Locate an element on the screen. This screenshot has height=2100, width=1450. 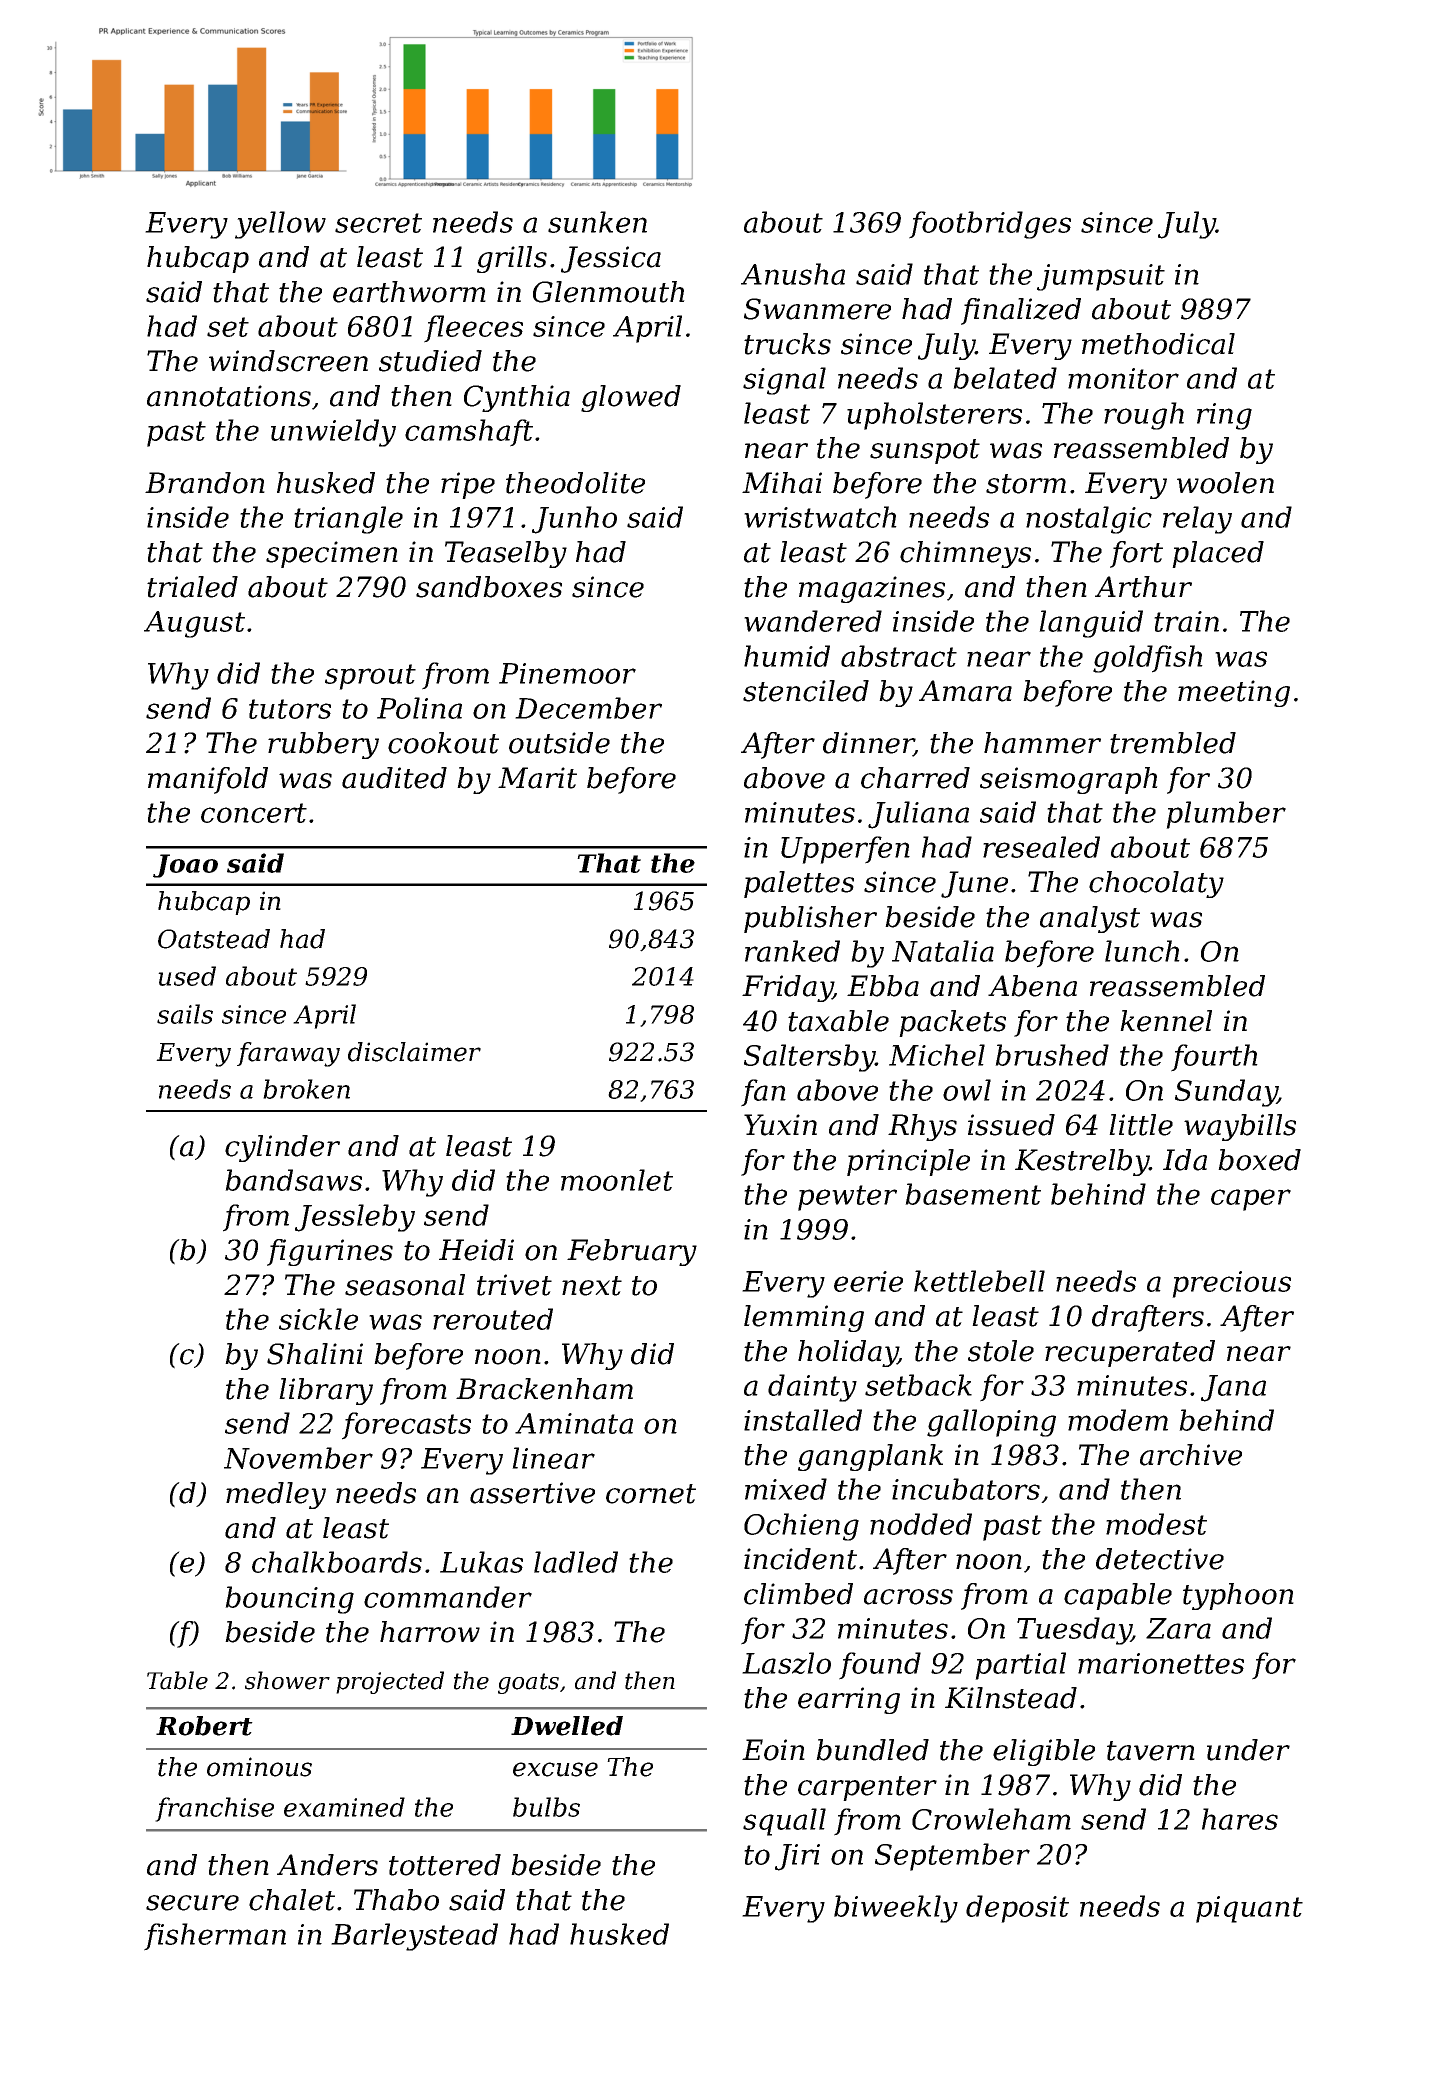
fisherman is located at coordinates (215, 1937).
